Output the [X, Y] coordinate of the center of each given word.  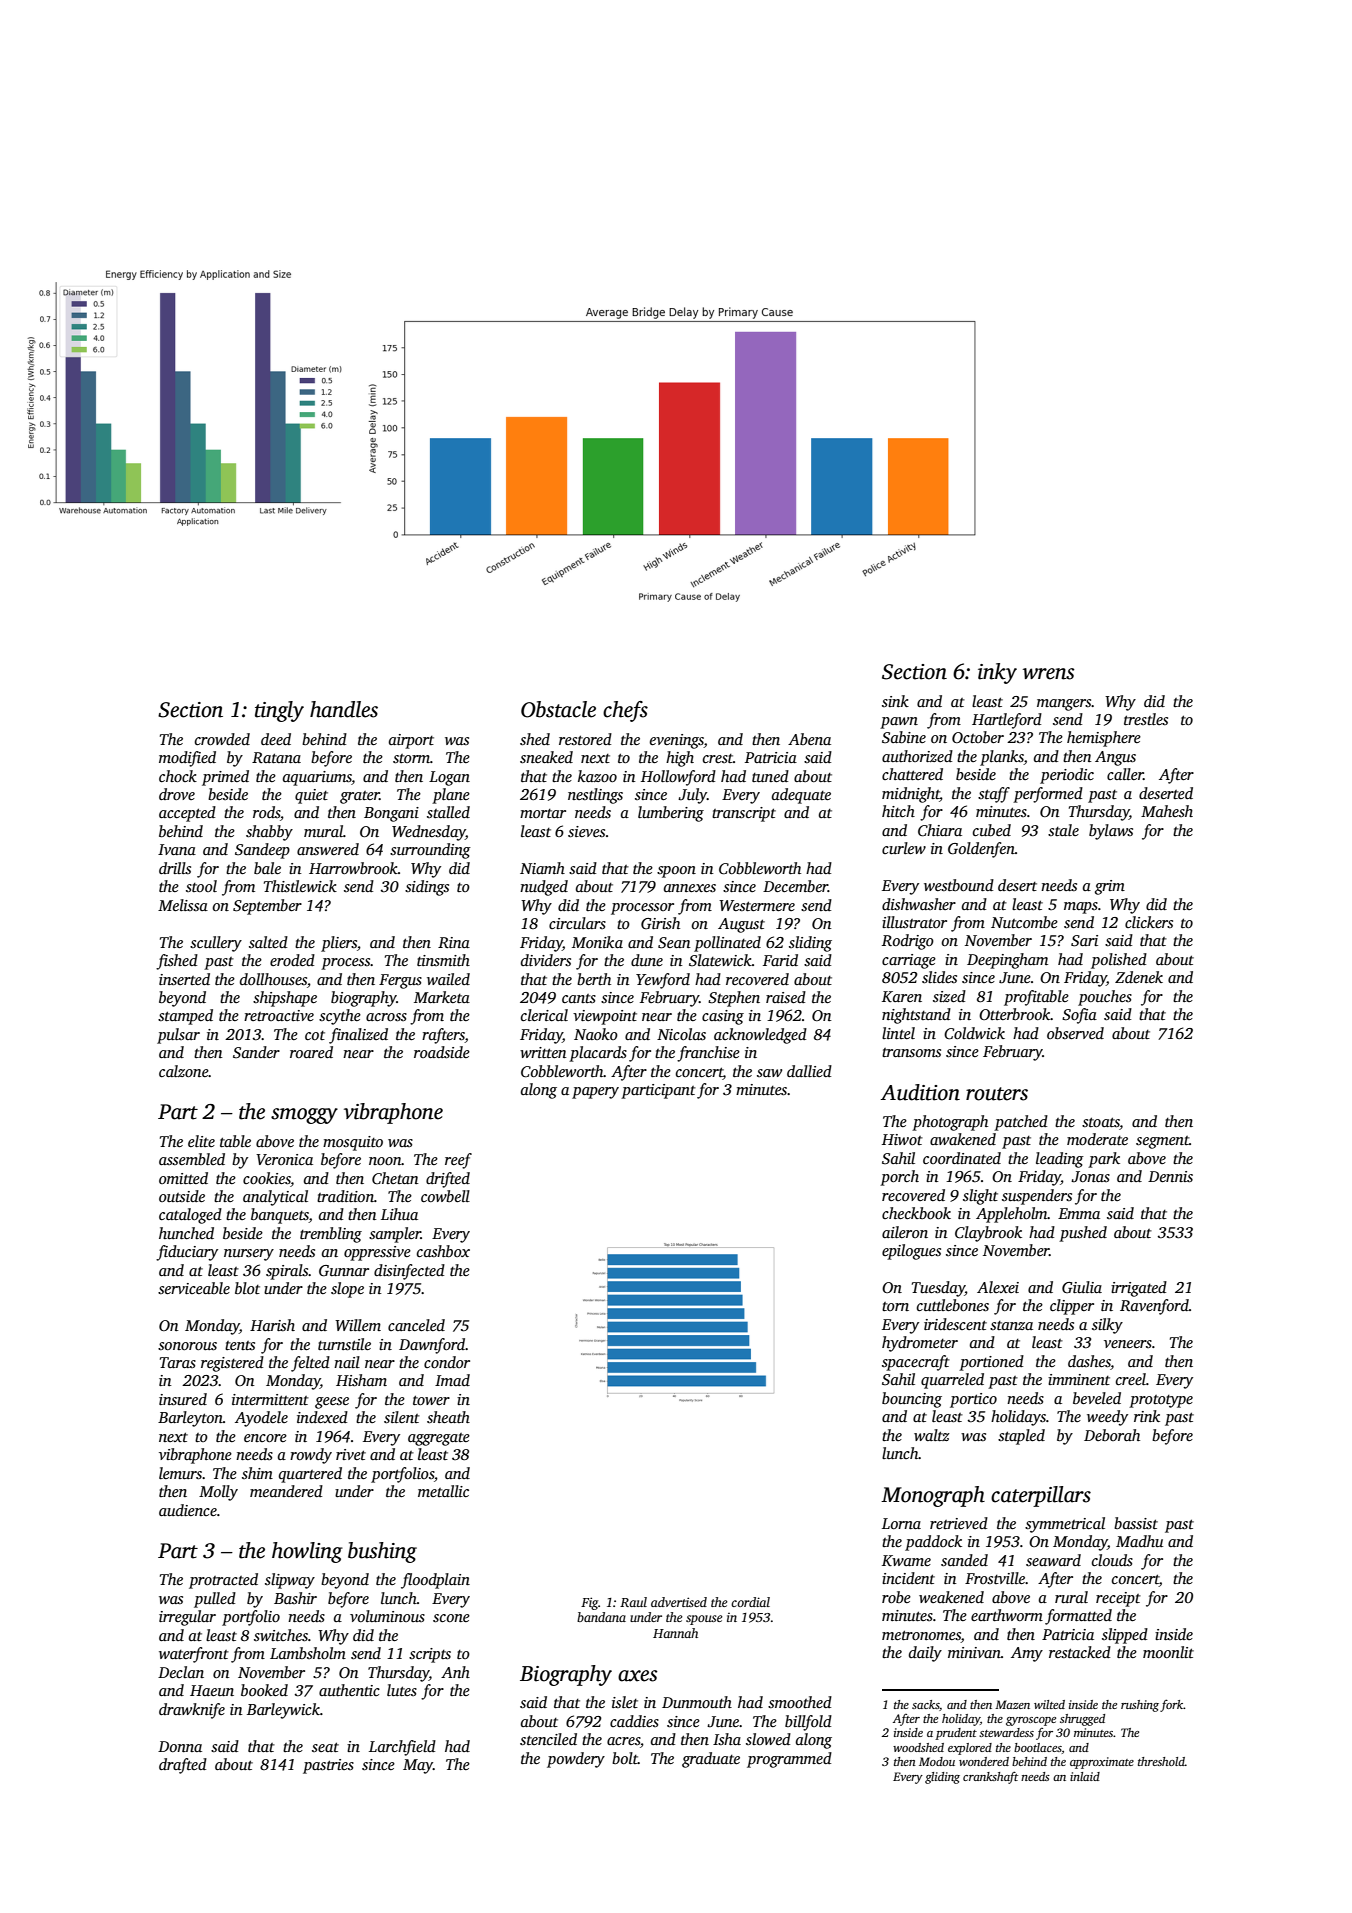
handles [344, 709]
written [543, 1052]
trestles [1146, 719]
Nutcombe [1024, 922]
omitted [183, 1178]
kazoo [597, 776]
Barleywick [283, 1711]
